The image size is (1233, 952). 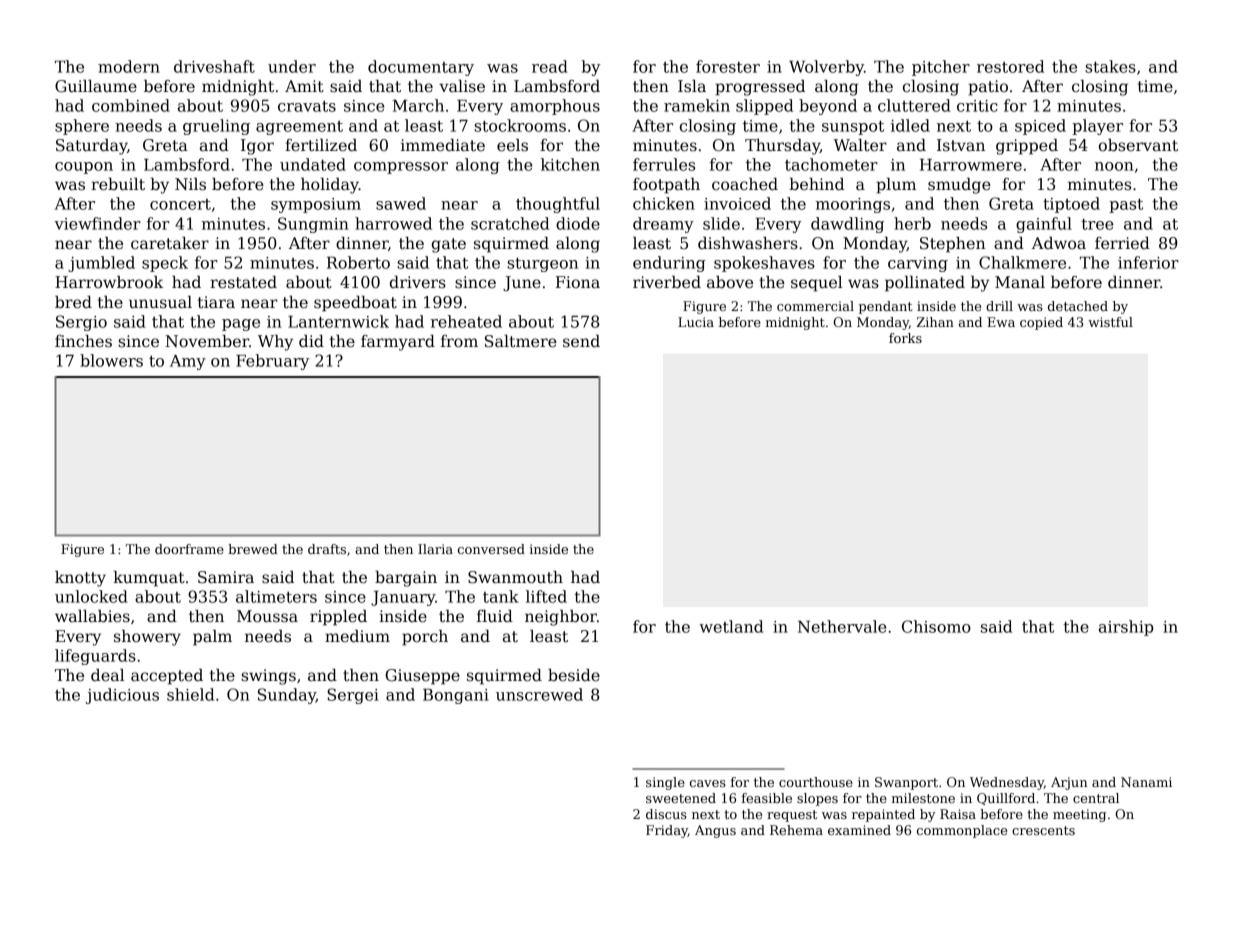 I want to click on Chisomo, so click(x=936, y=626).
